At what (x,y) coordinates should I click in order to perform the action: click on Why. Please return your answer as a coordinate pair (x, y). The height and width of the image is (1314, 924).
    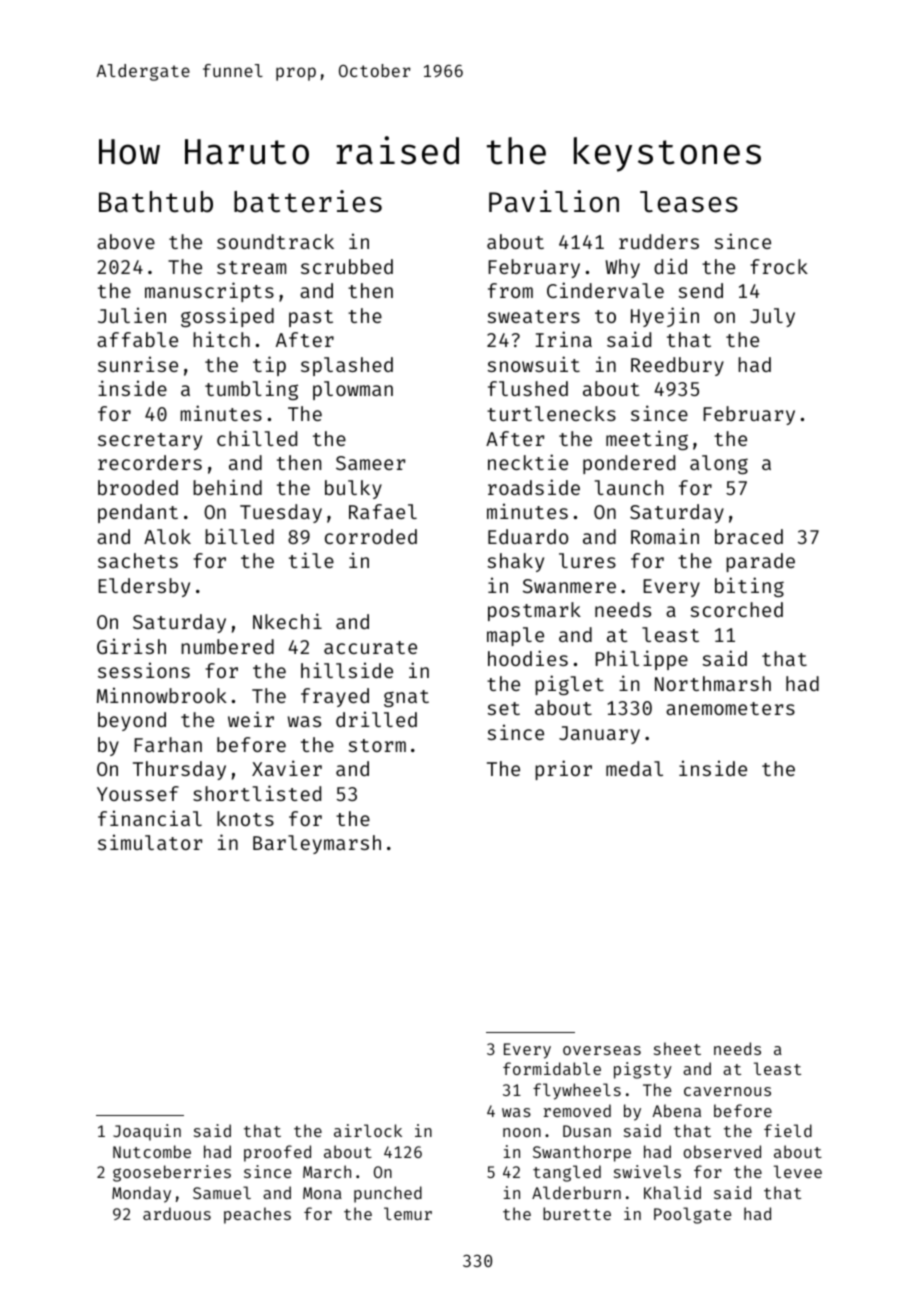
    Looking at the image, I should click on (622, 268).
